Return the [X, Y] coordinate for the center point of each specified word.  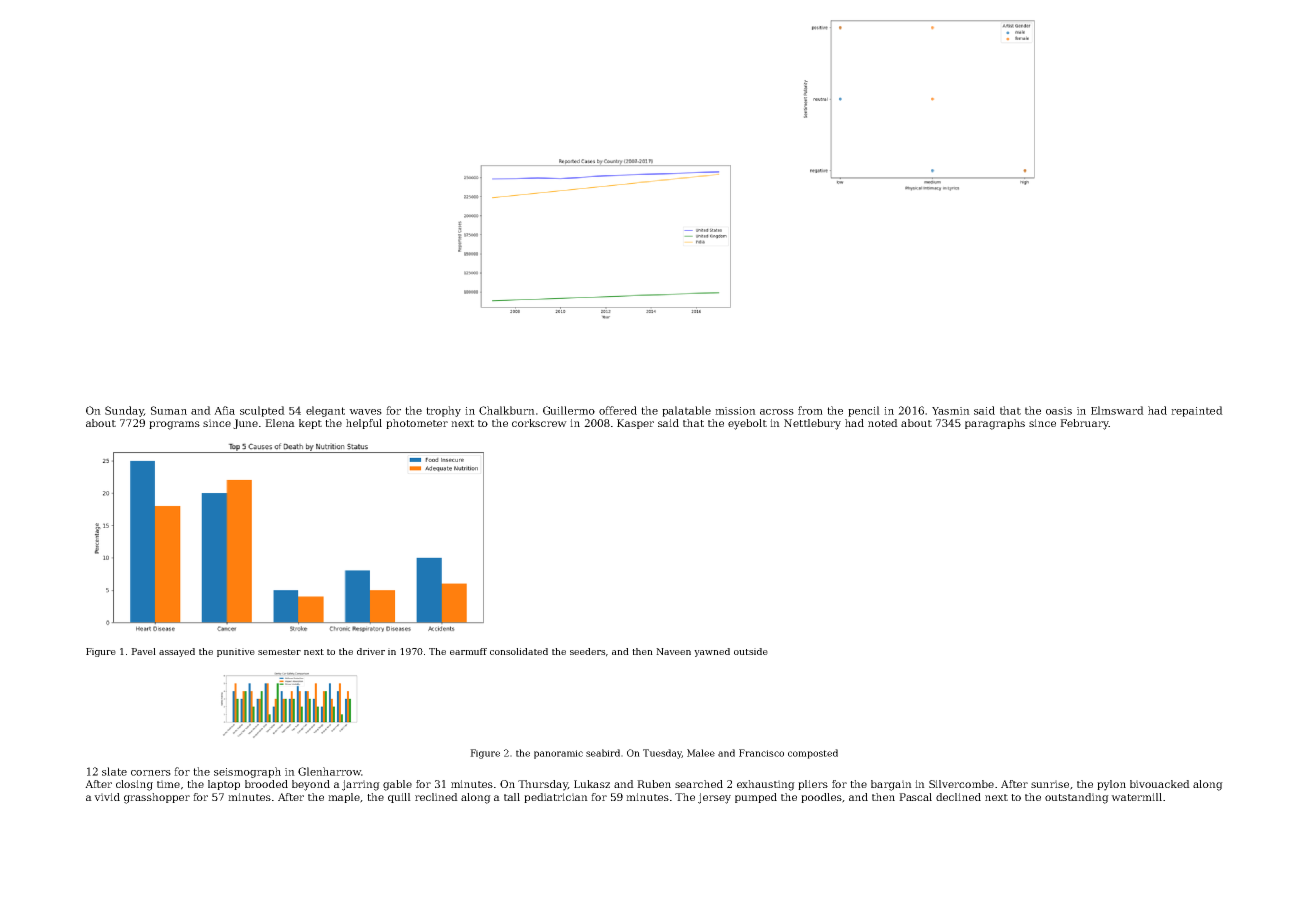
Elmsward [1117, 410]
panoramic [558, 754]
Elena [280, 423]
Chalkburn [507, 410]
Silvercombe [961, 784]
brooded [266, 784]
